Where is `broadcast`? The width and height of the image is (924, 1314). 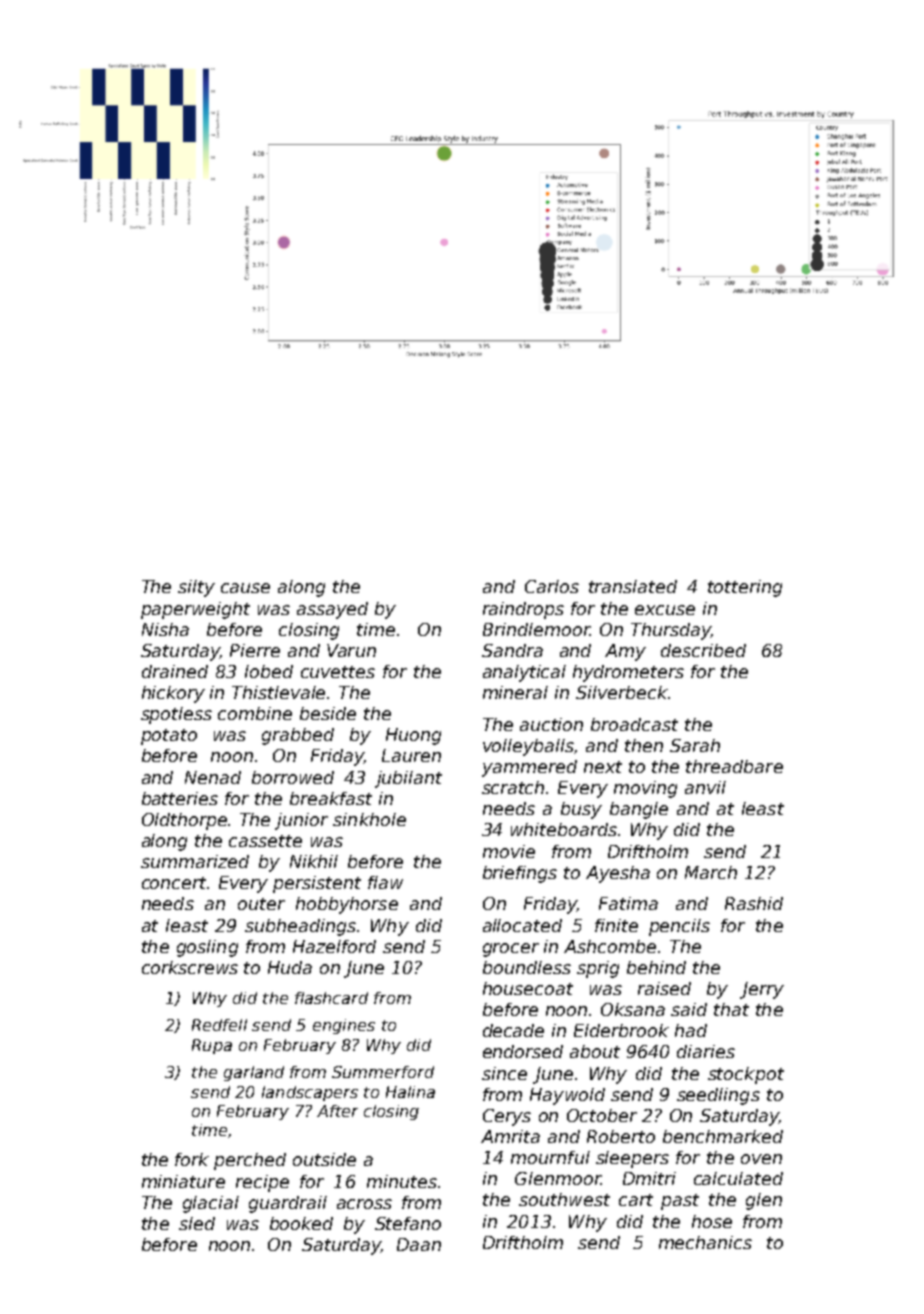 broadcast is located at coordinates (634, 724).
